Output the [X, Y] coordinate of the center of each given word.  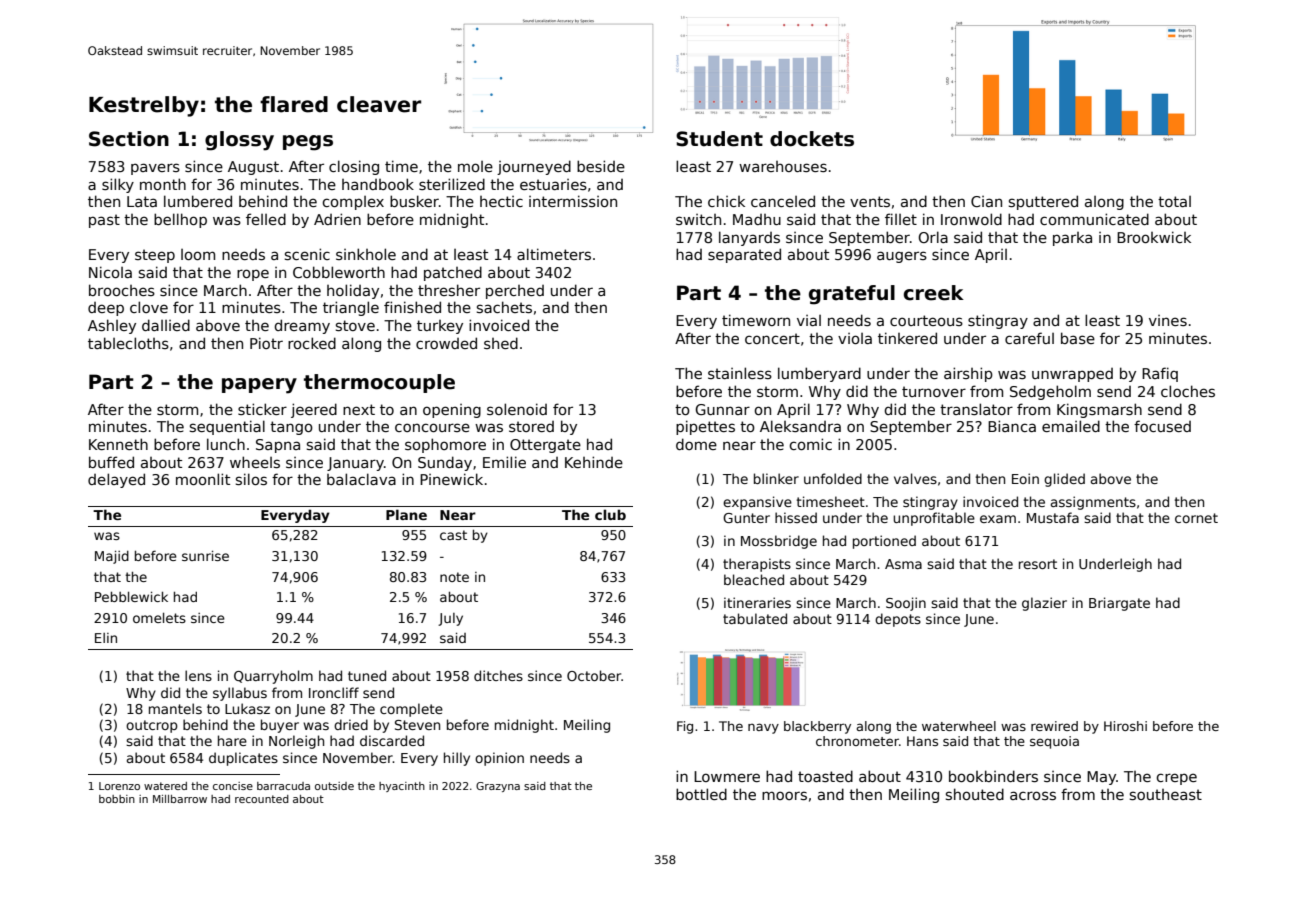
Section [129, 139]
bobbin [117, 799]
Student [719, 139]
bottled [701, 794]
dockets [812, 139]
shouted [975, 794]
